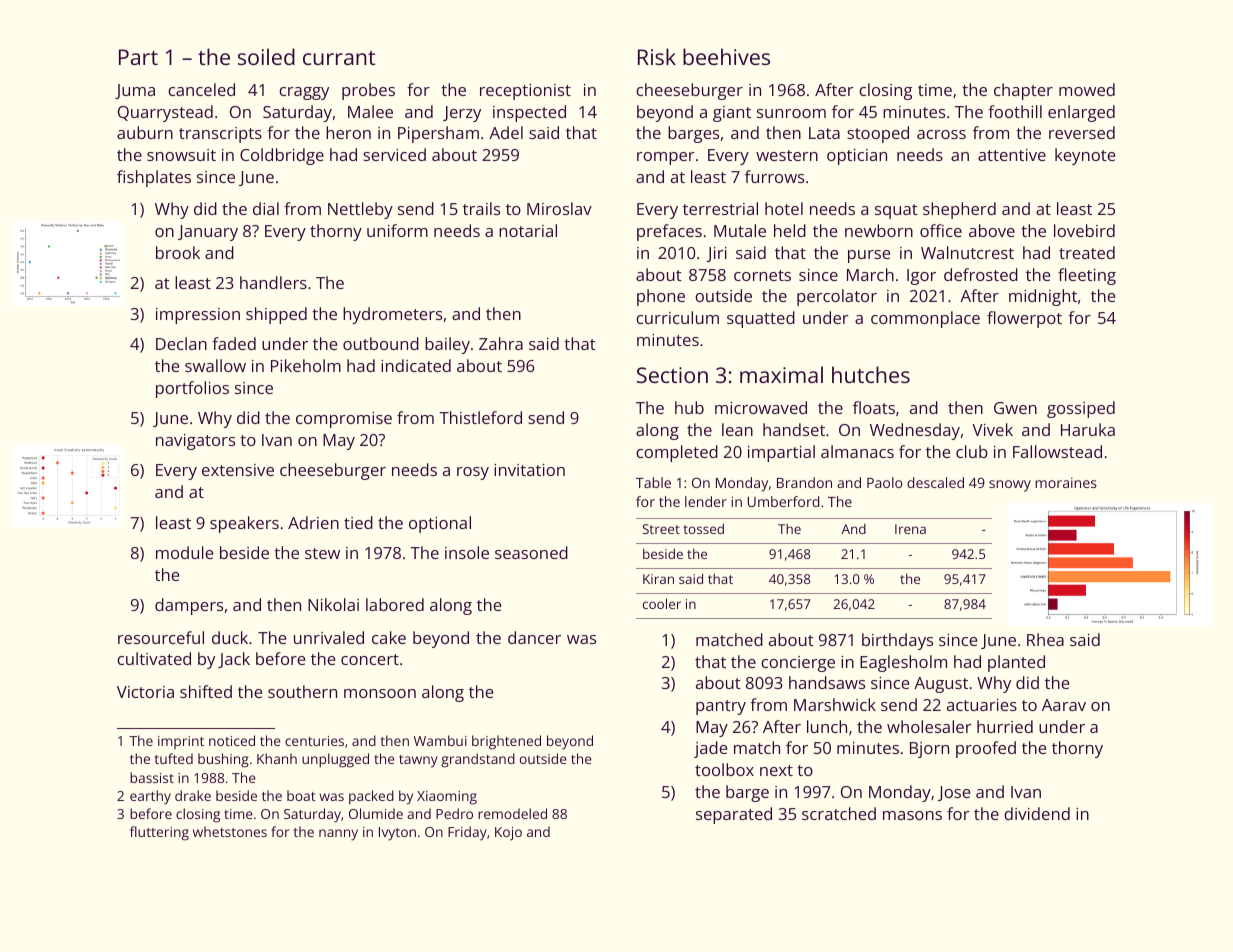 The height and width of the screenshot is (952, 1233). I want to click on soiled, so click(266, 56).
